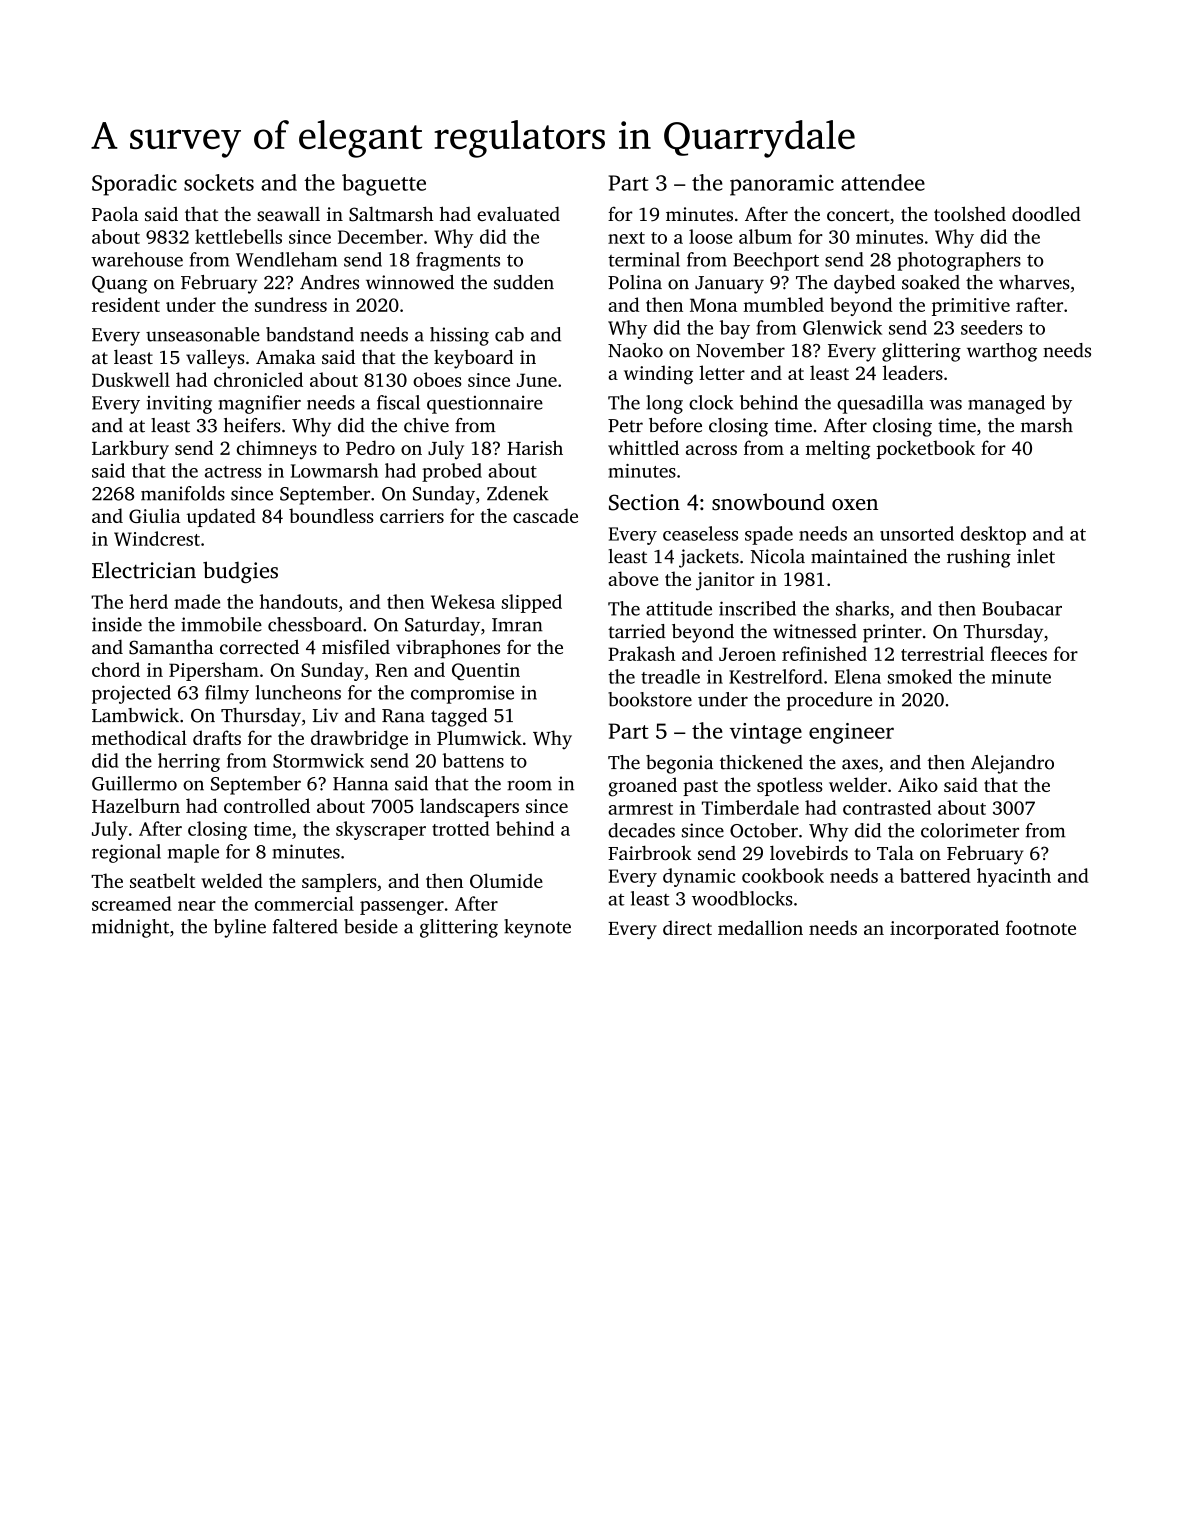  Describe the element at coordinates (626, 238) in the image. I see `next` at that location.
